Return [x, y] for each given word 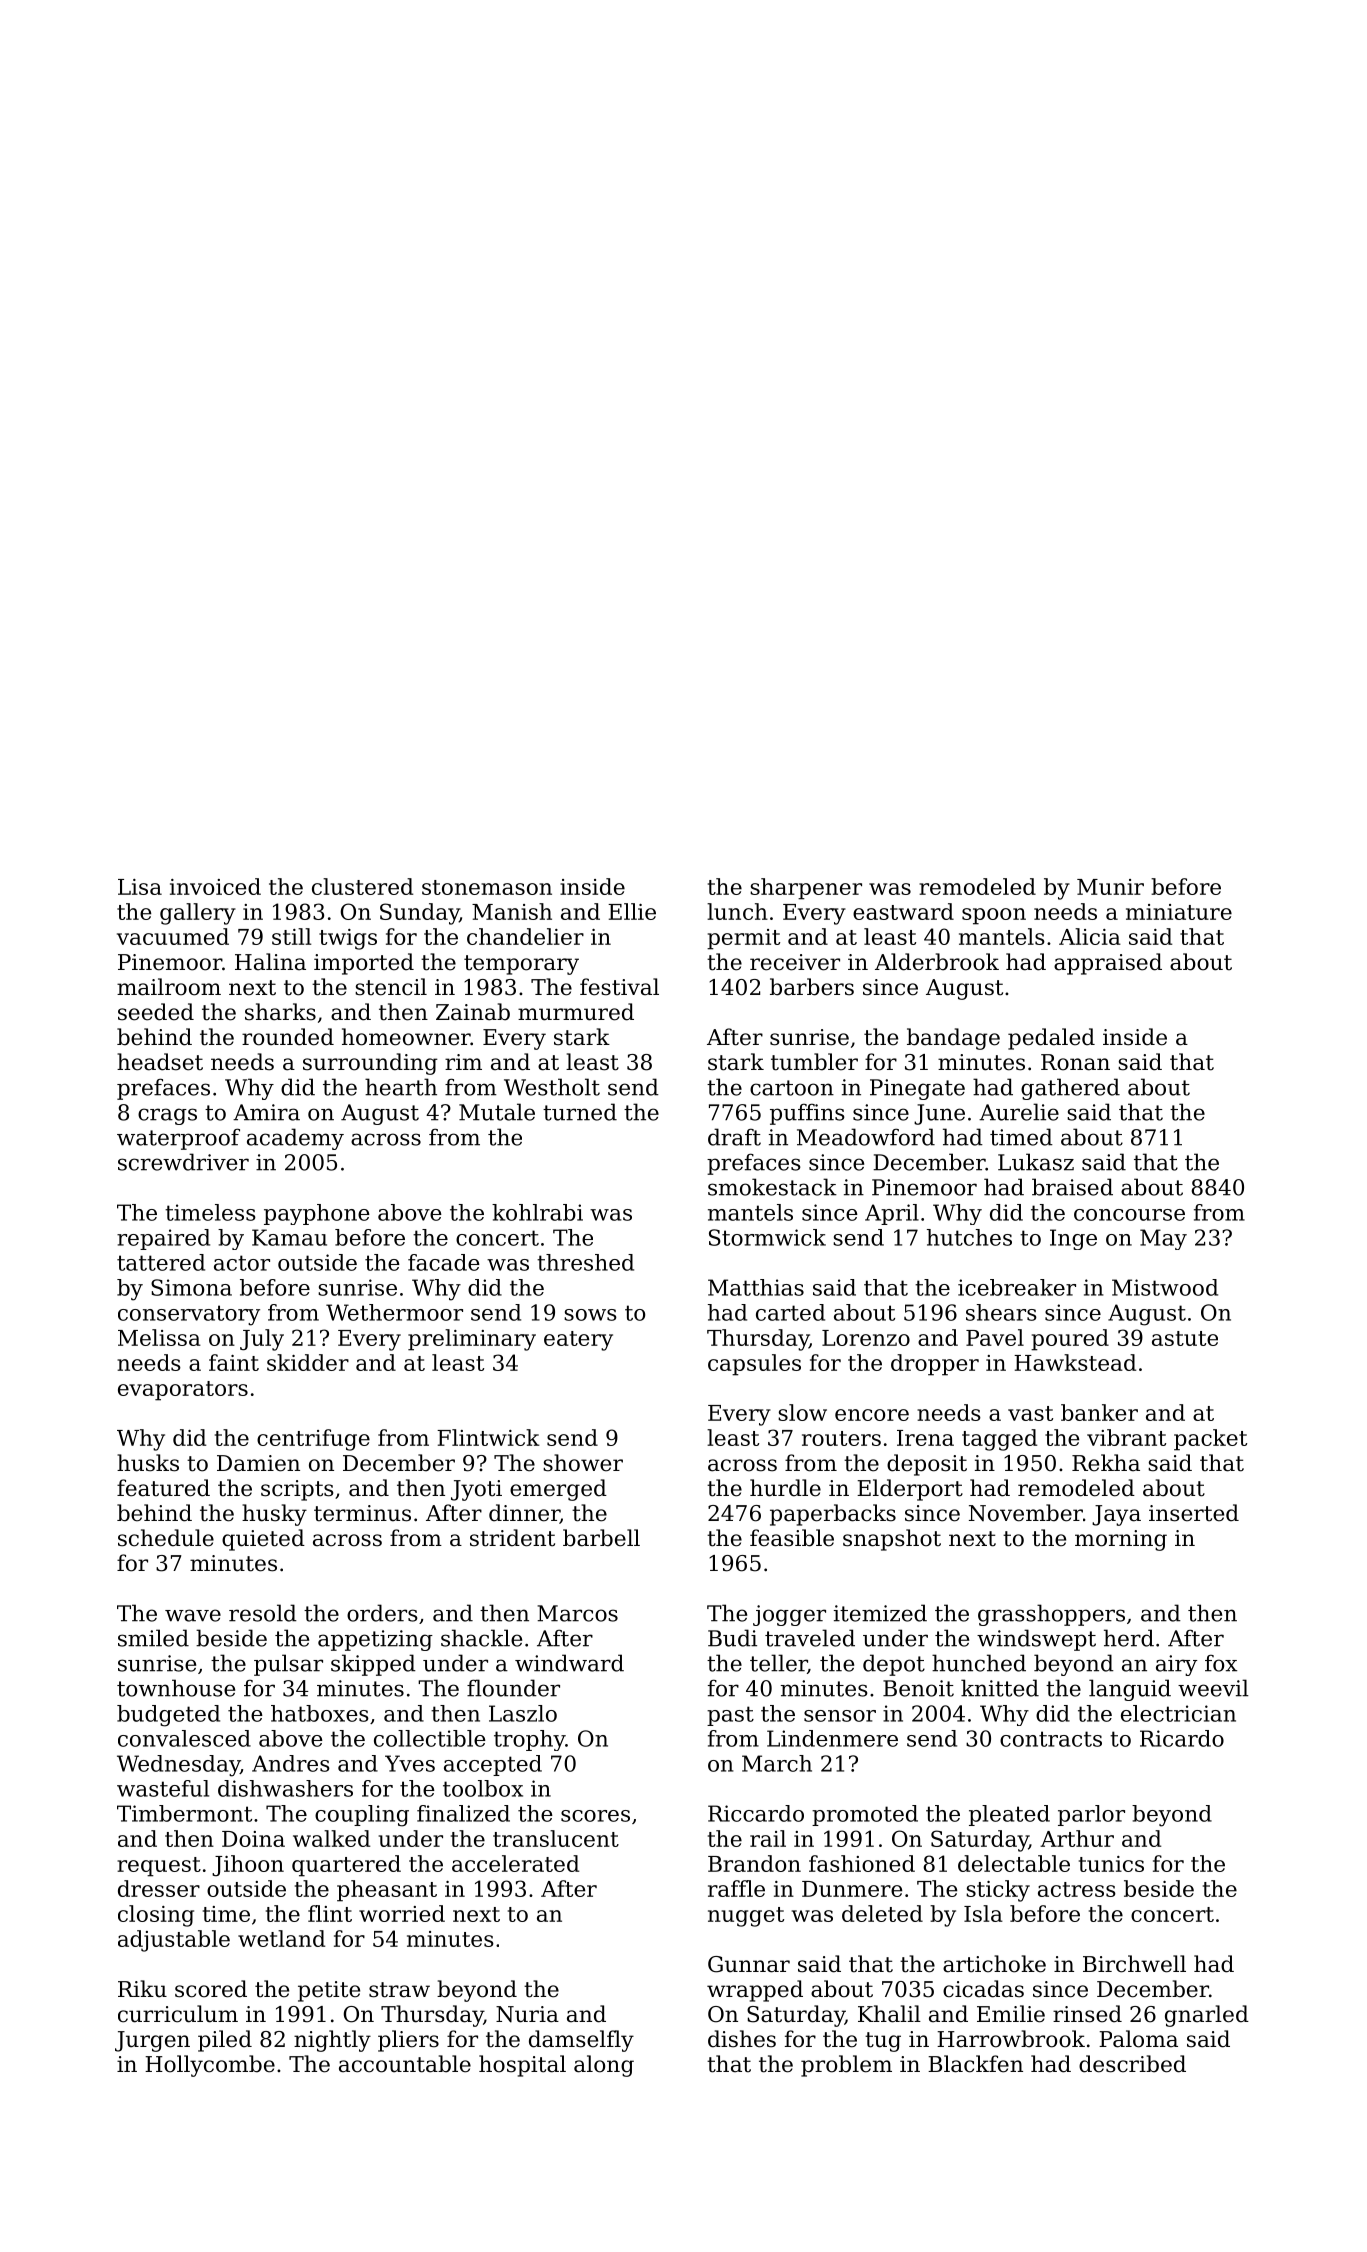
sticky [998, 1891]
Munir [1110, 887]
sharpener [806, 889]
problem [846, 2066]
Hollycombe [210, 2066]
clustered [362, 886]
